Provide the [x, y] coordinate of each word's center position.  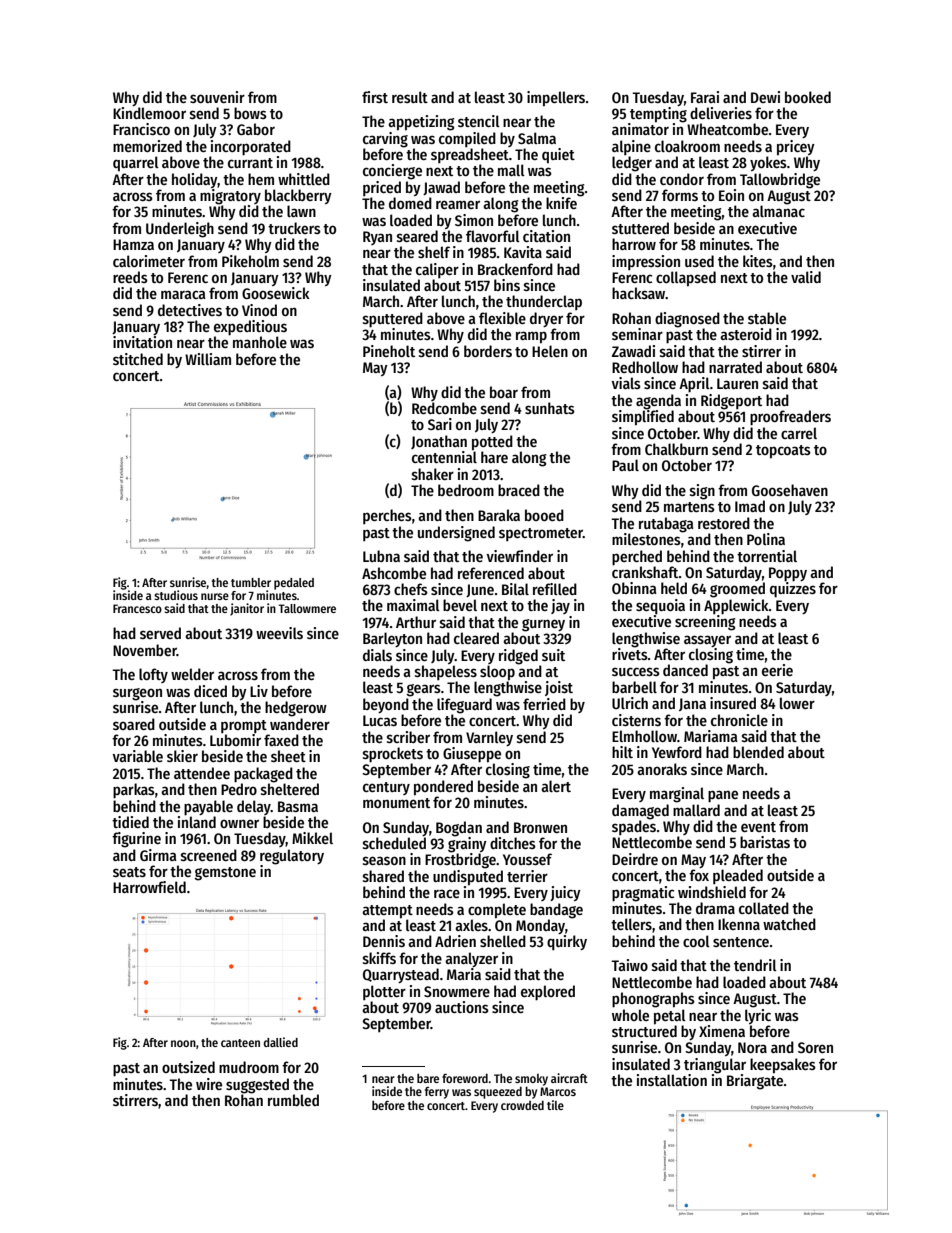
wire [209, 1084]
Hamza [133, 244]
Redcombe [444, 408]
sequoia [660, 607]
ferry [437, 1093]
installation [672, 1080]
